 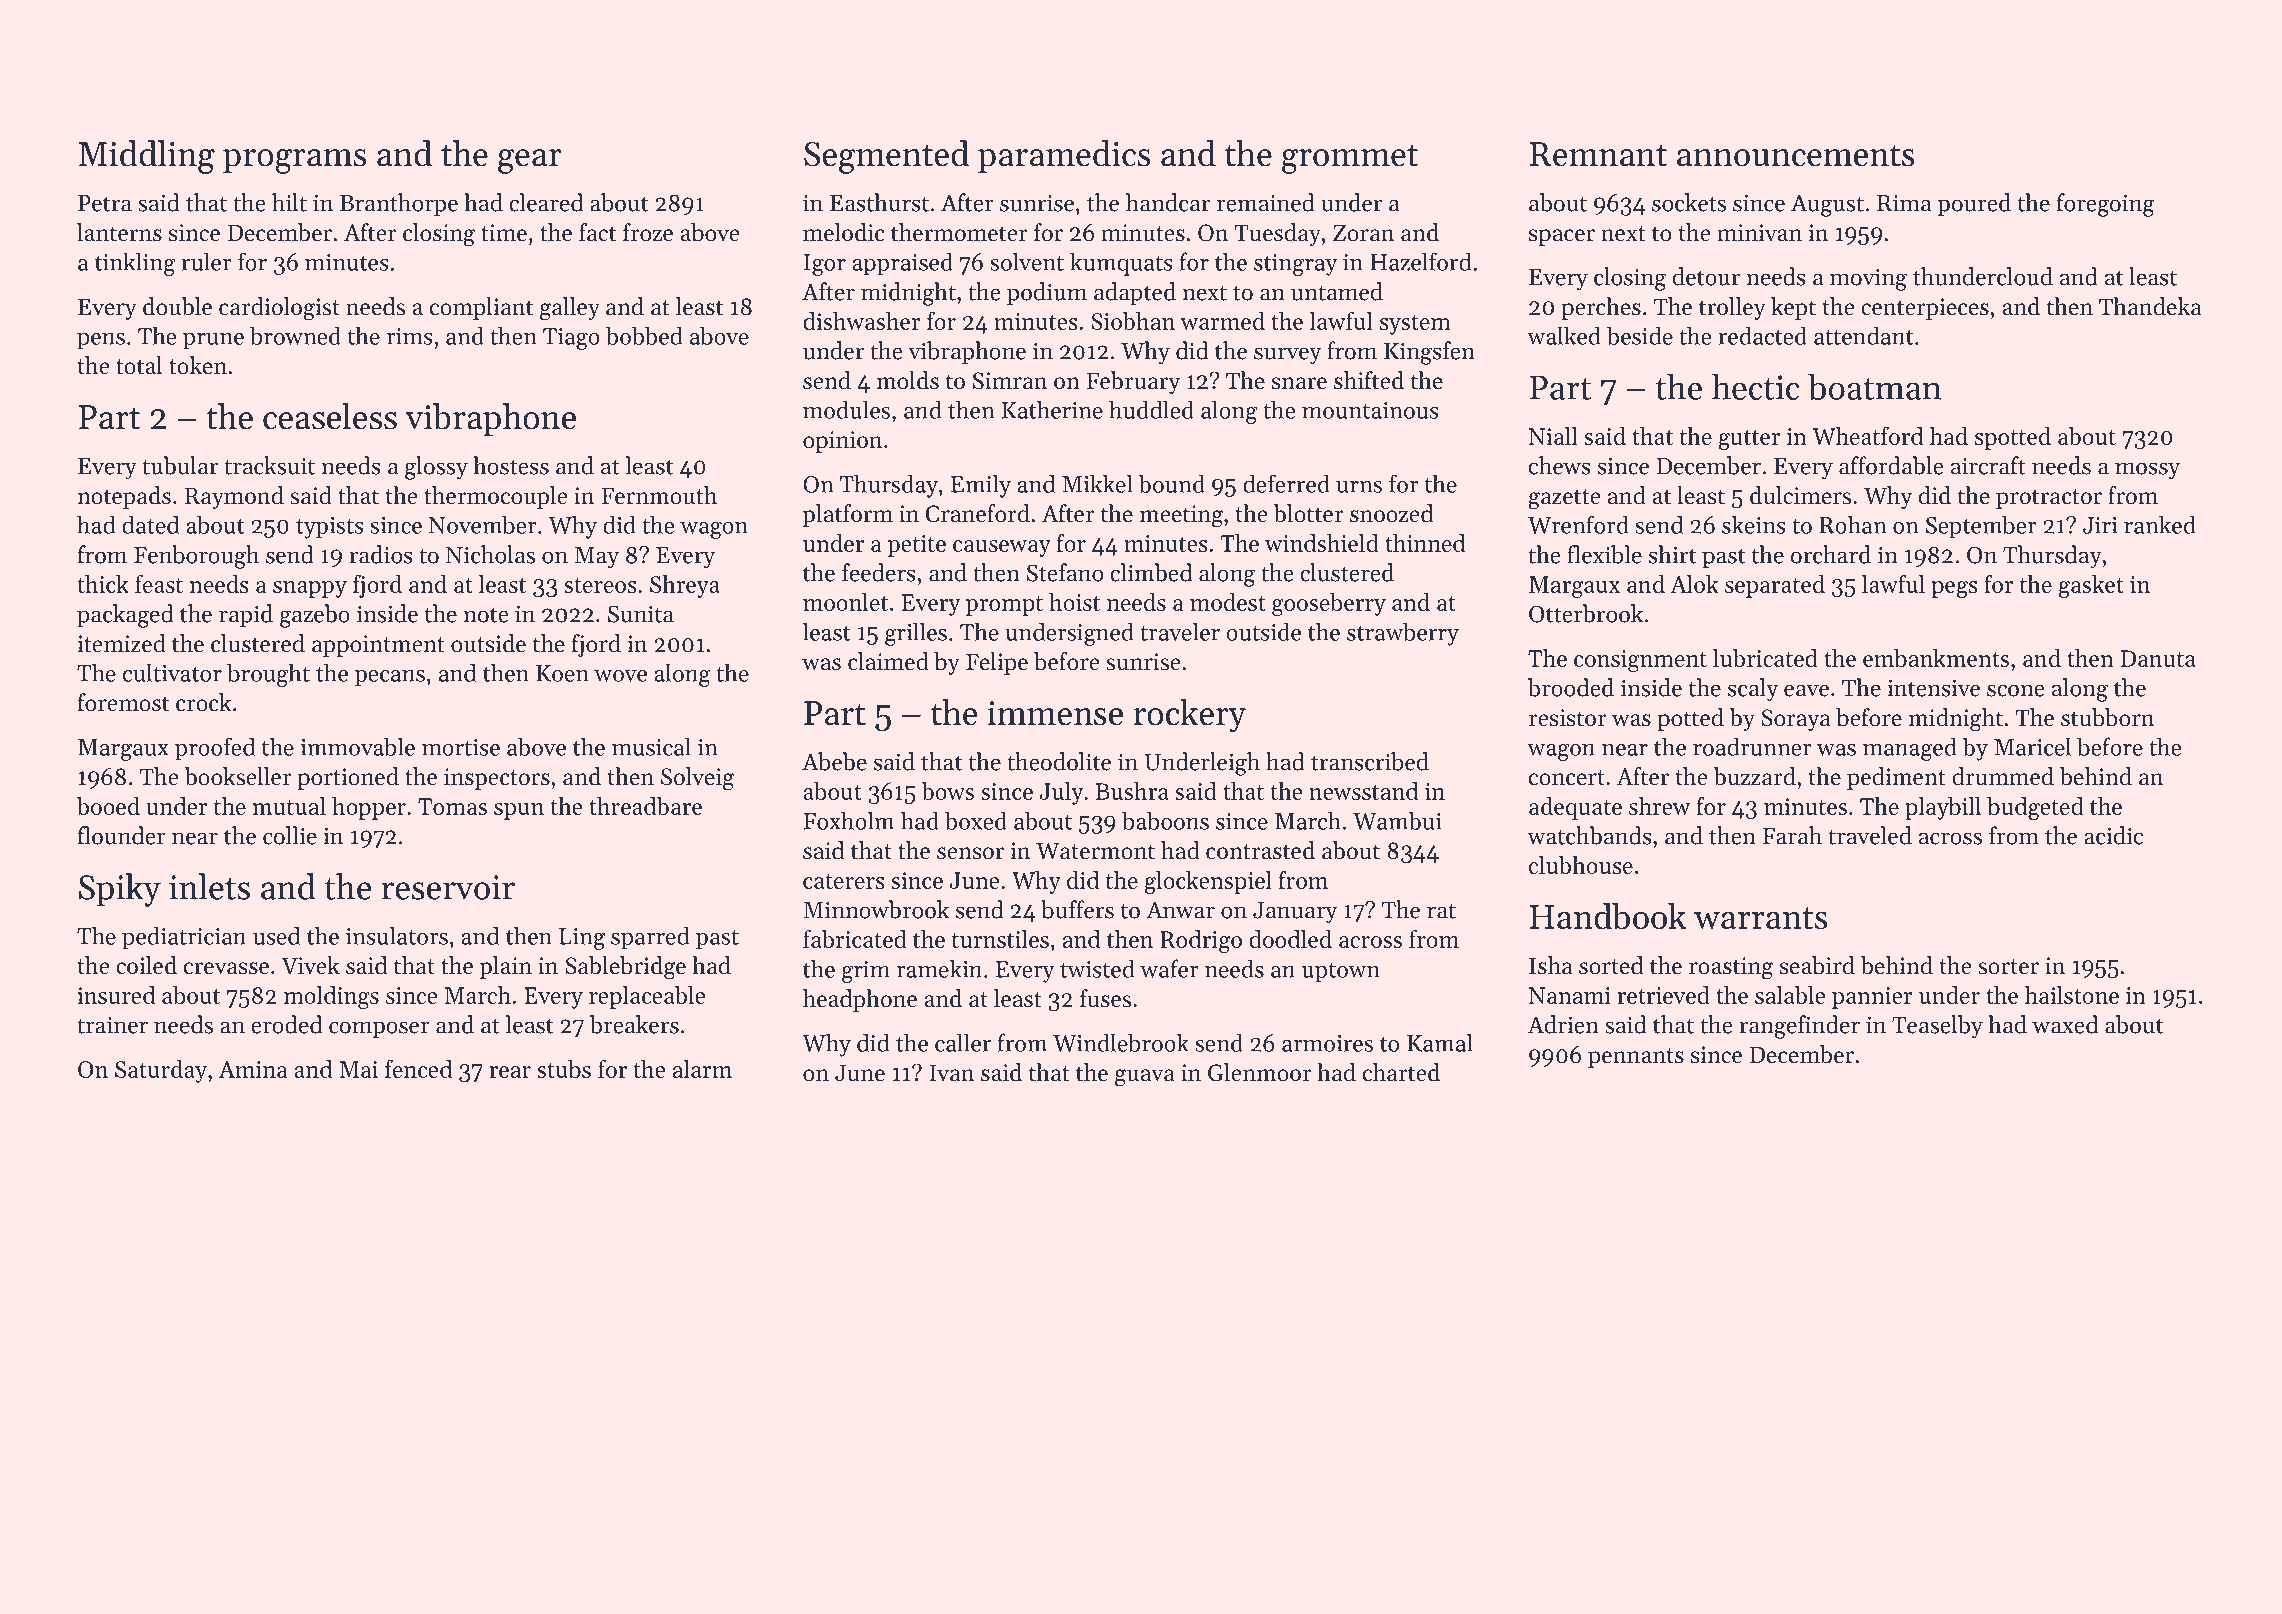 I want to click on Abebe, so click(x=834, y=761).
